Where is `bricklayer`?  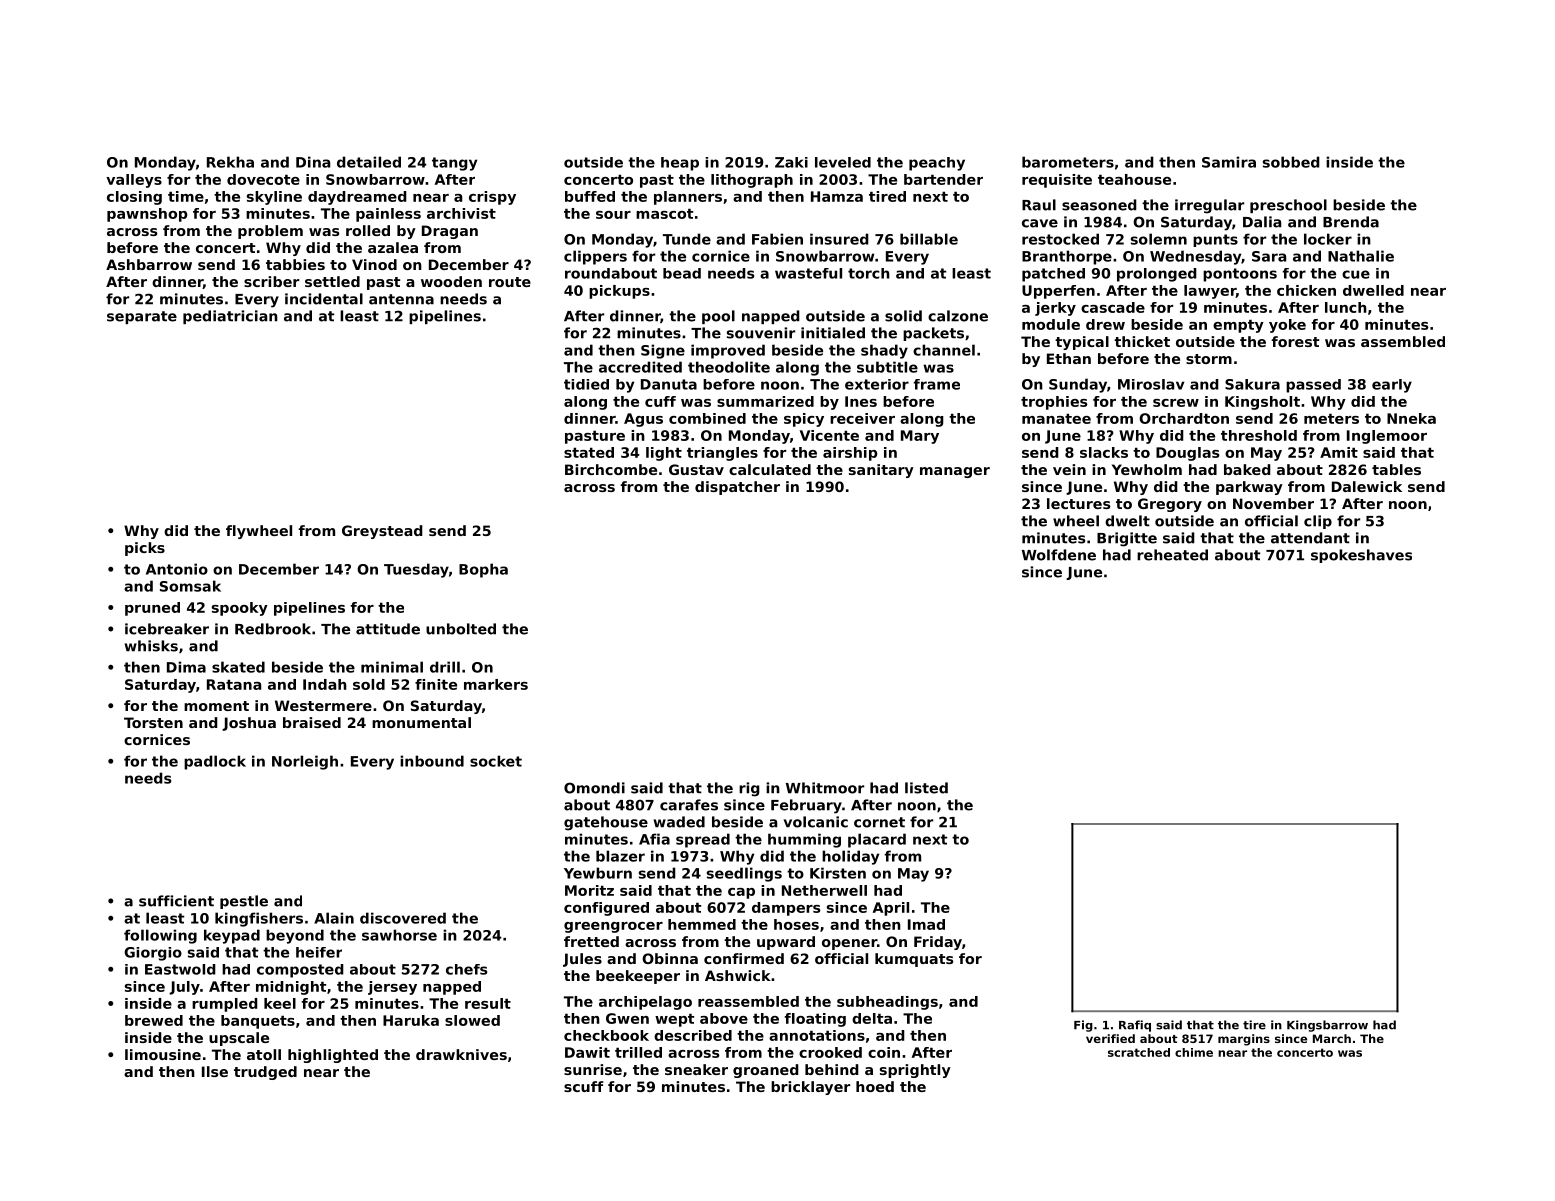
bricklayer is located at coordinates (810, 1088).
